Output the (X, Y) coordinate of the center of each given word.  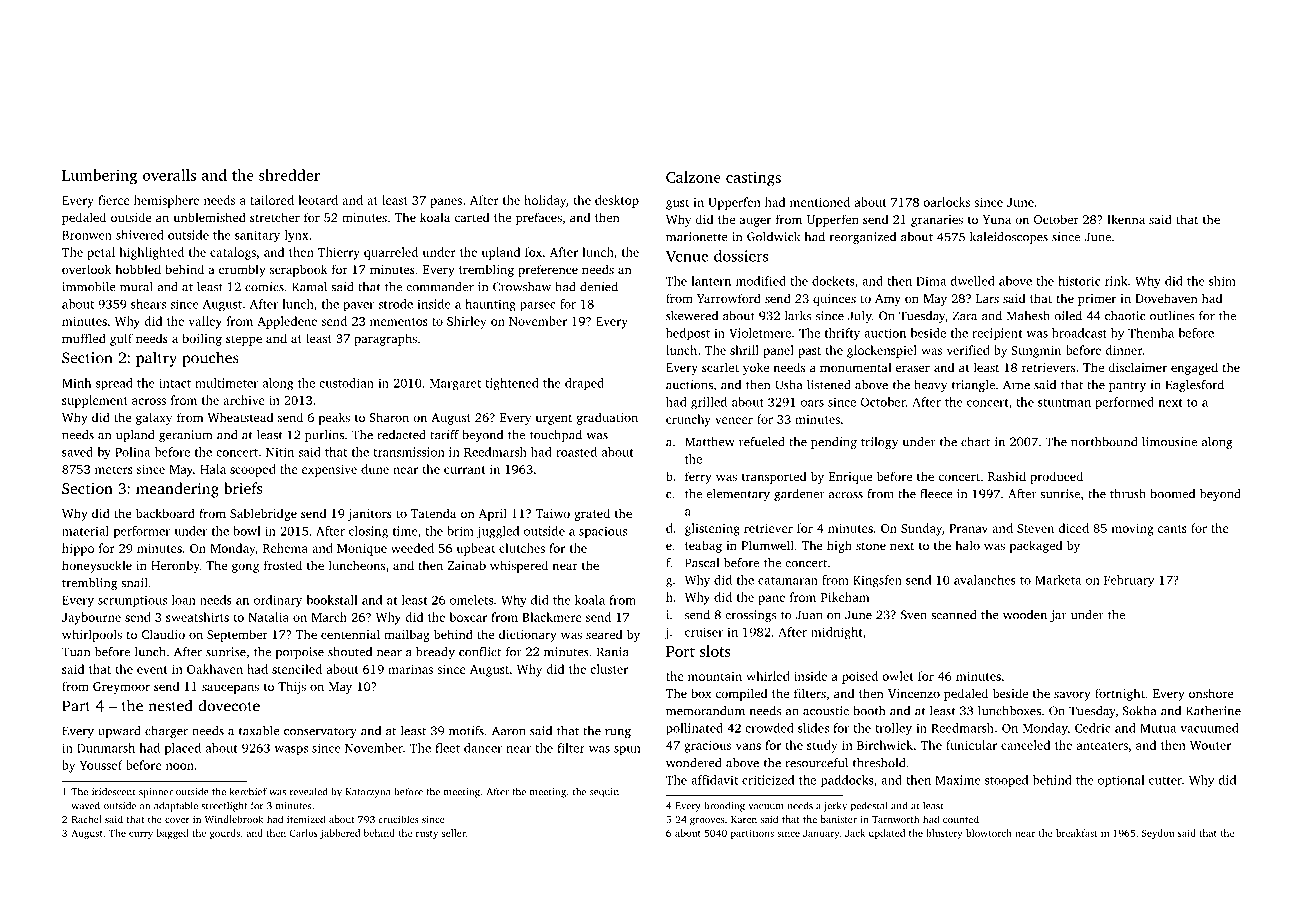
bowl (246, 531)
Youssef (101, 765)
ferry (698, 477)
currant (465, 470)
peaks (334, 418)
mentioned (820, 202)
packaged (1035, 546)
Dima (931, 281)
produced (1056, 477)
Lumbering (99, 177)
